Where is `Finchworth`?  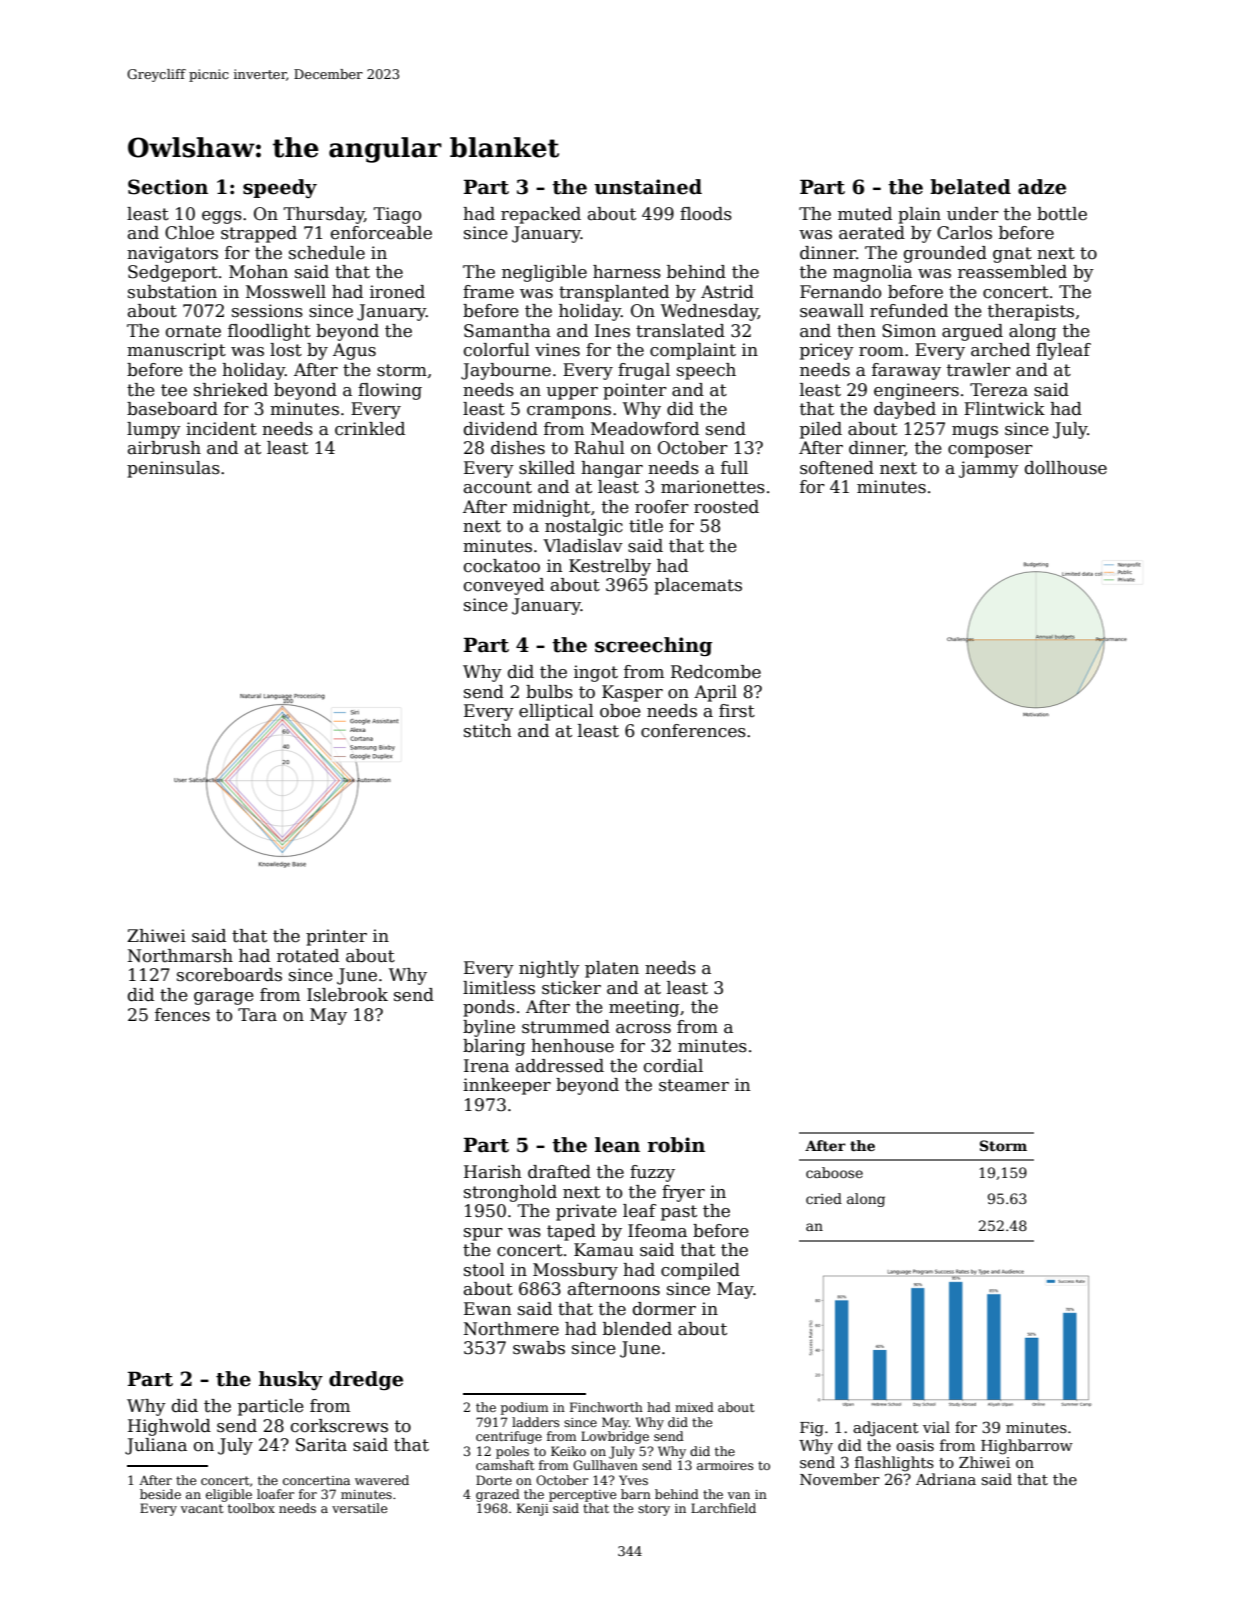
Finchworth is located at coordinates (606, 1407).
